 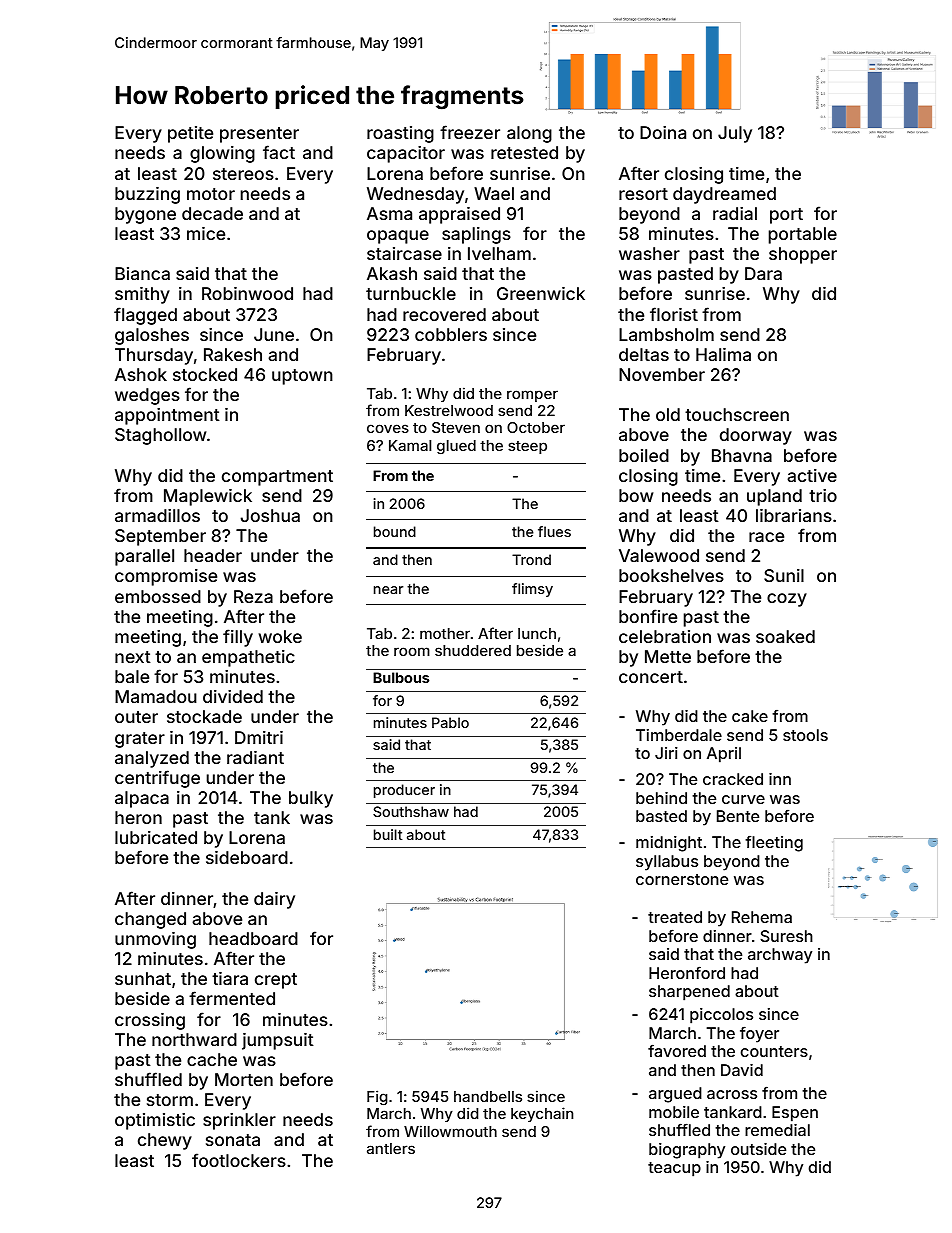 What do you see at coordinates (527, 447) in the image?
I see `steep` at bounding box center [527, 447].
